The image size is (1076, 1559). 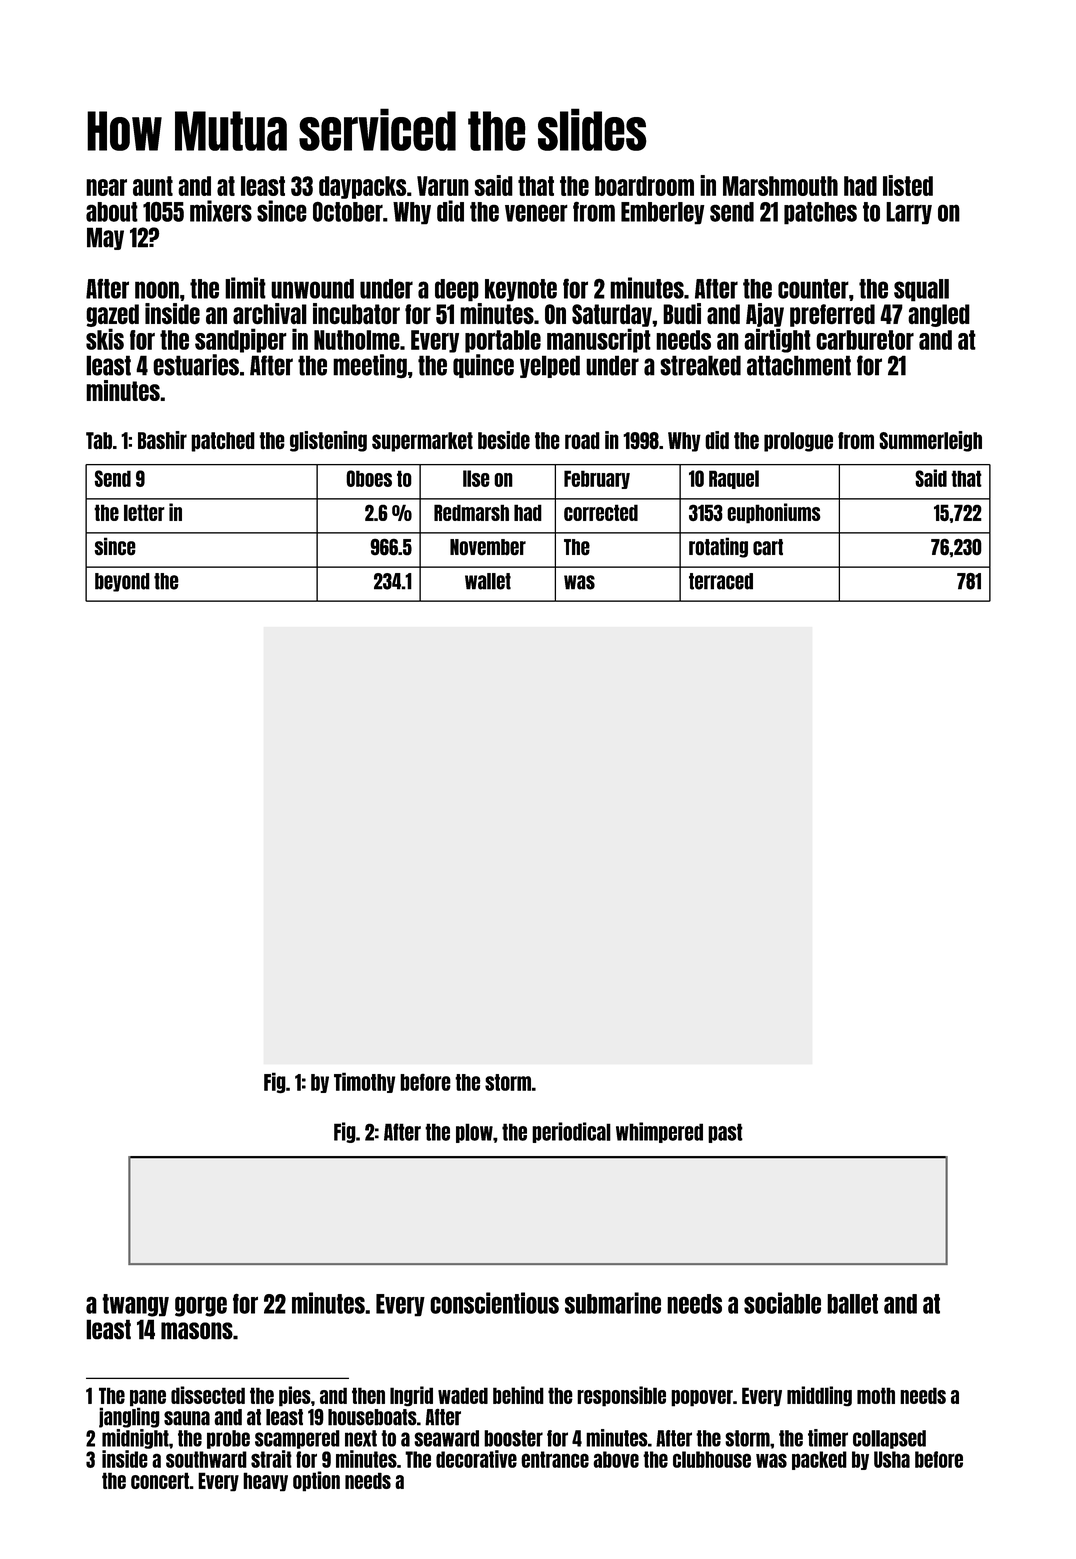 What do you see at coordinates (659, 1132) in the document?
I see `whimpered` at bounding box center [659, 1132].
